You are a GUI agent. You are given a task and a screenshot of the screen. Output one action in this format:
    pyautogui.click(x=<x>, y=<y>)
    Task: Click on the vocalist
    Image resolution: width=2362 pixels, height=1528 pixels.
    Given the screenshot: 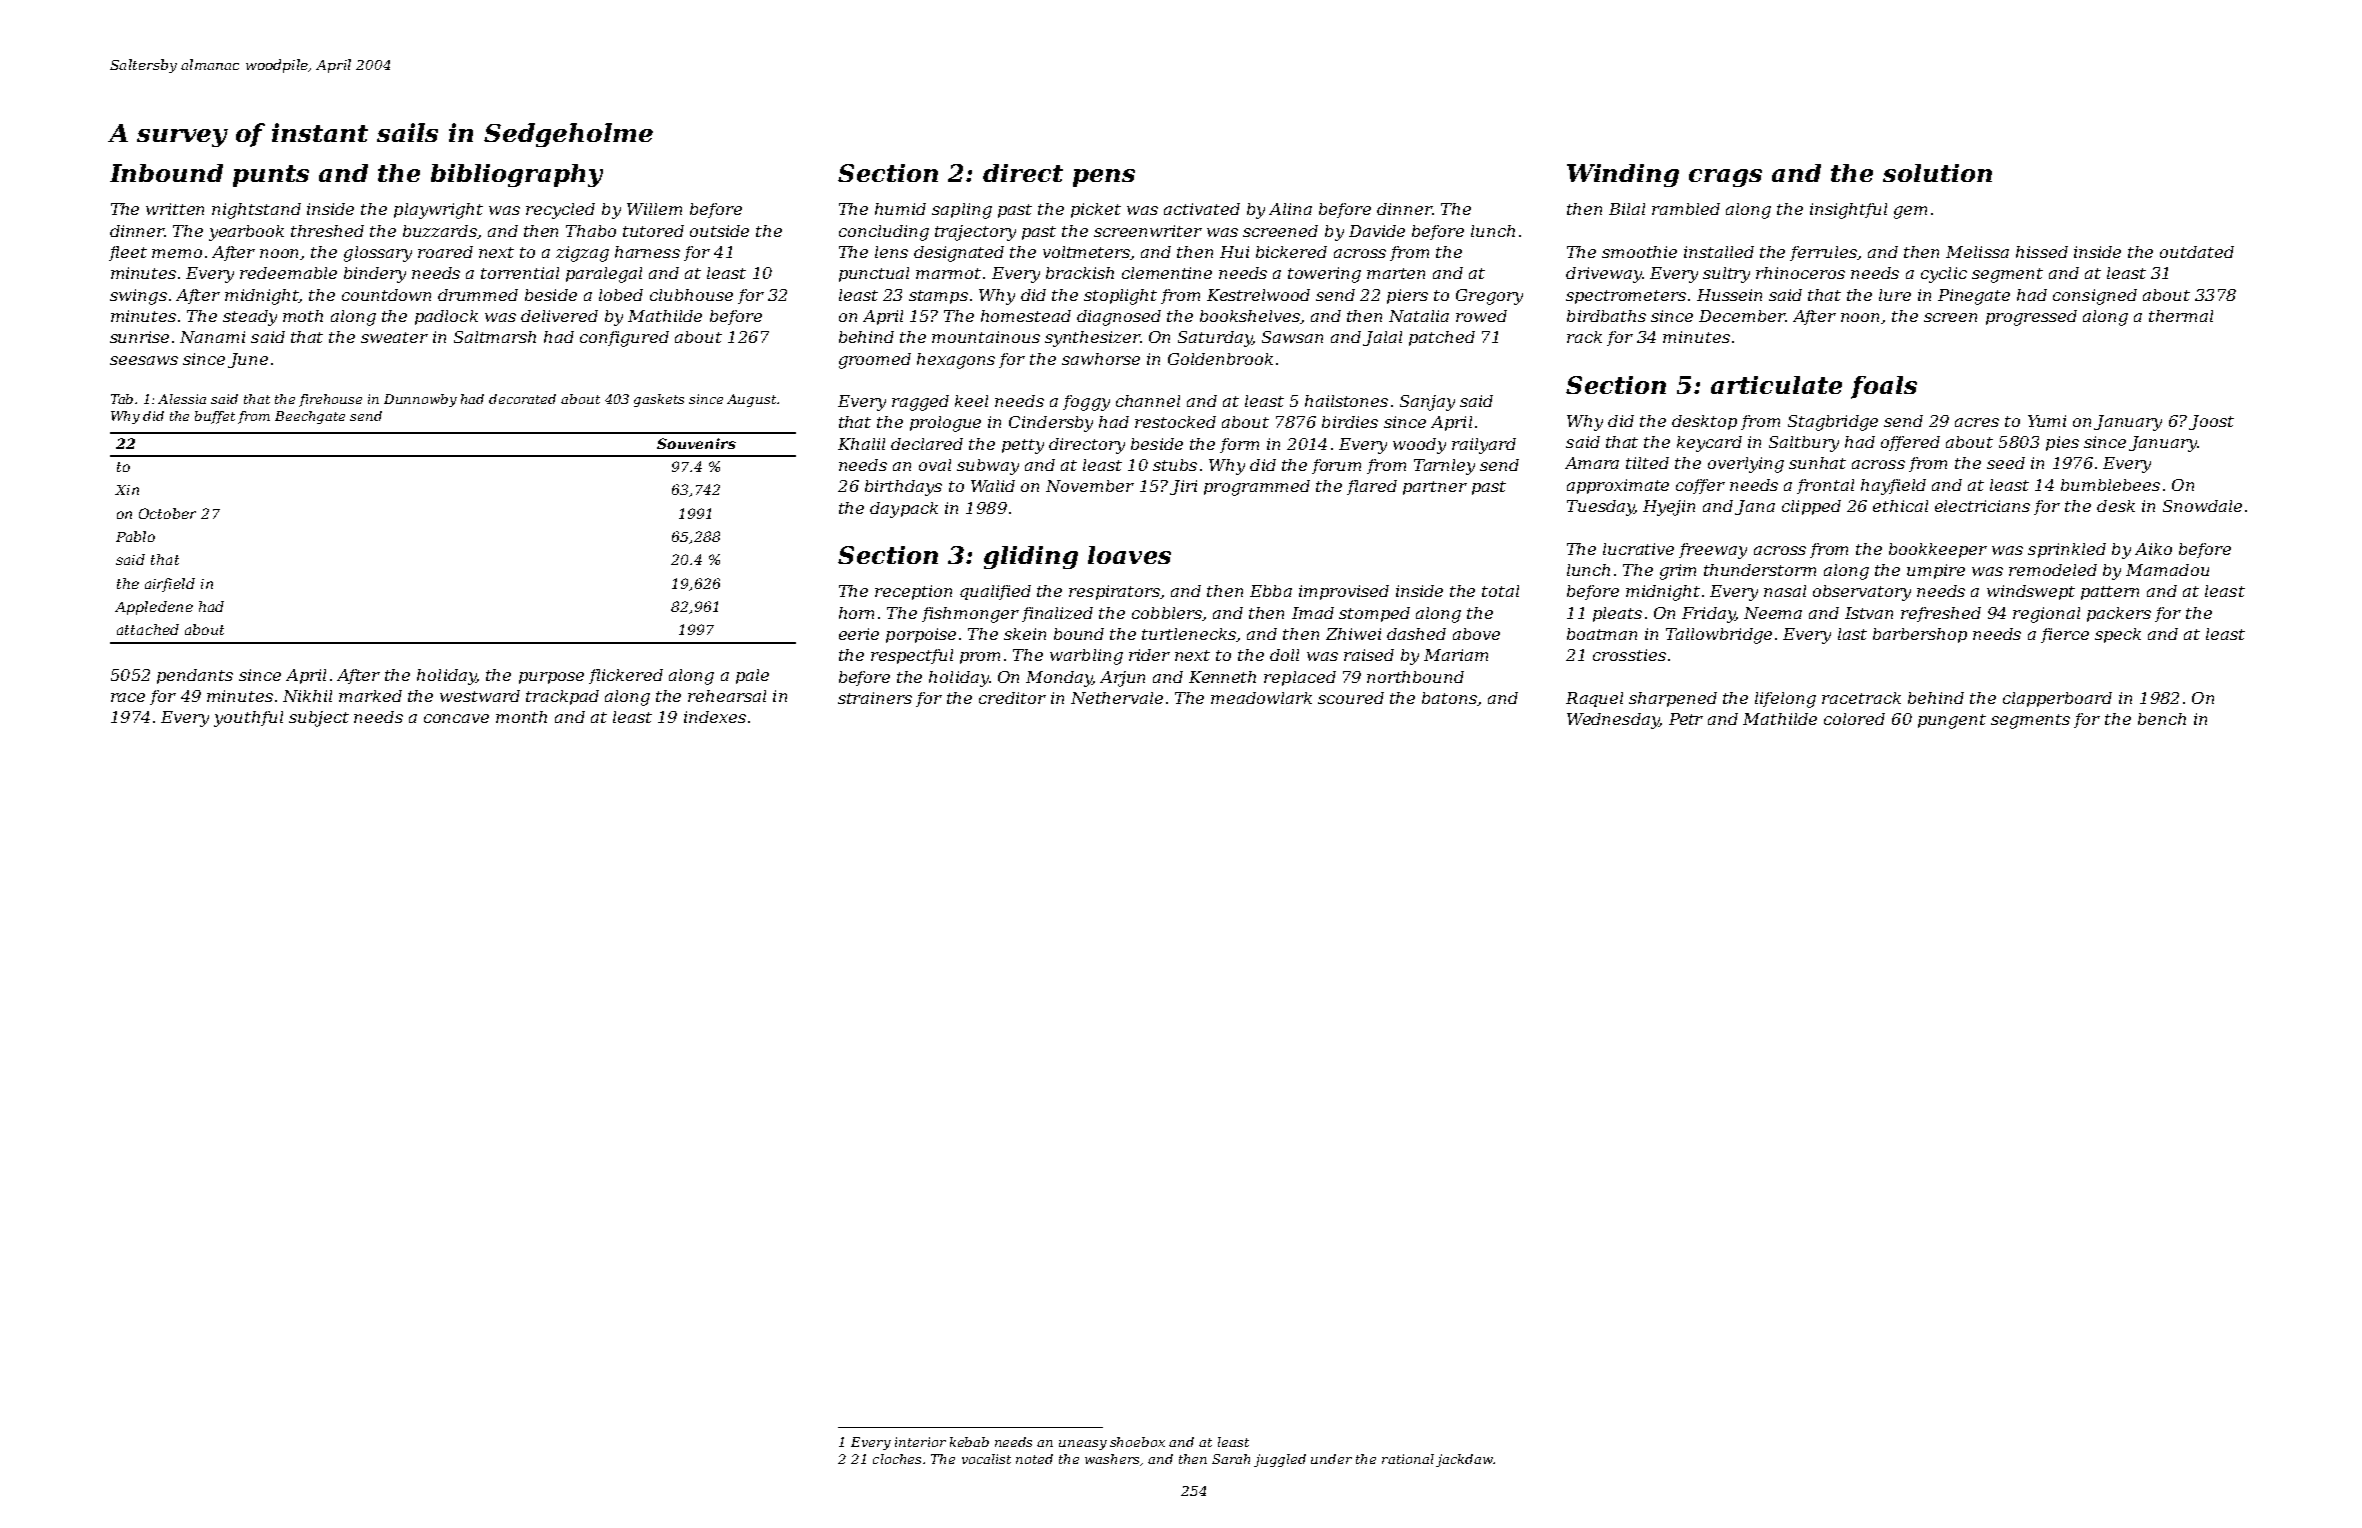 What is the action you would take?
    pyautogui.click(x=986, y=1459)
